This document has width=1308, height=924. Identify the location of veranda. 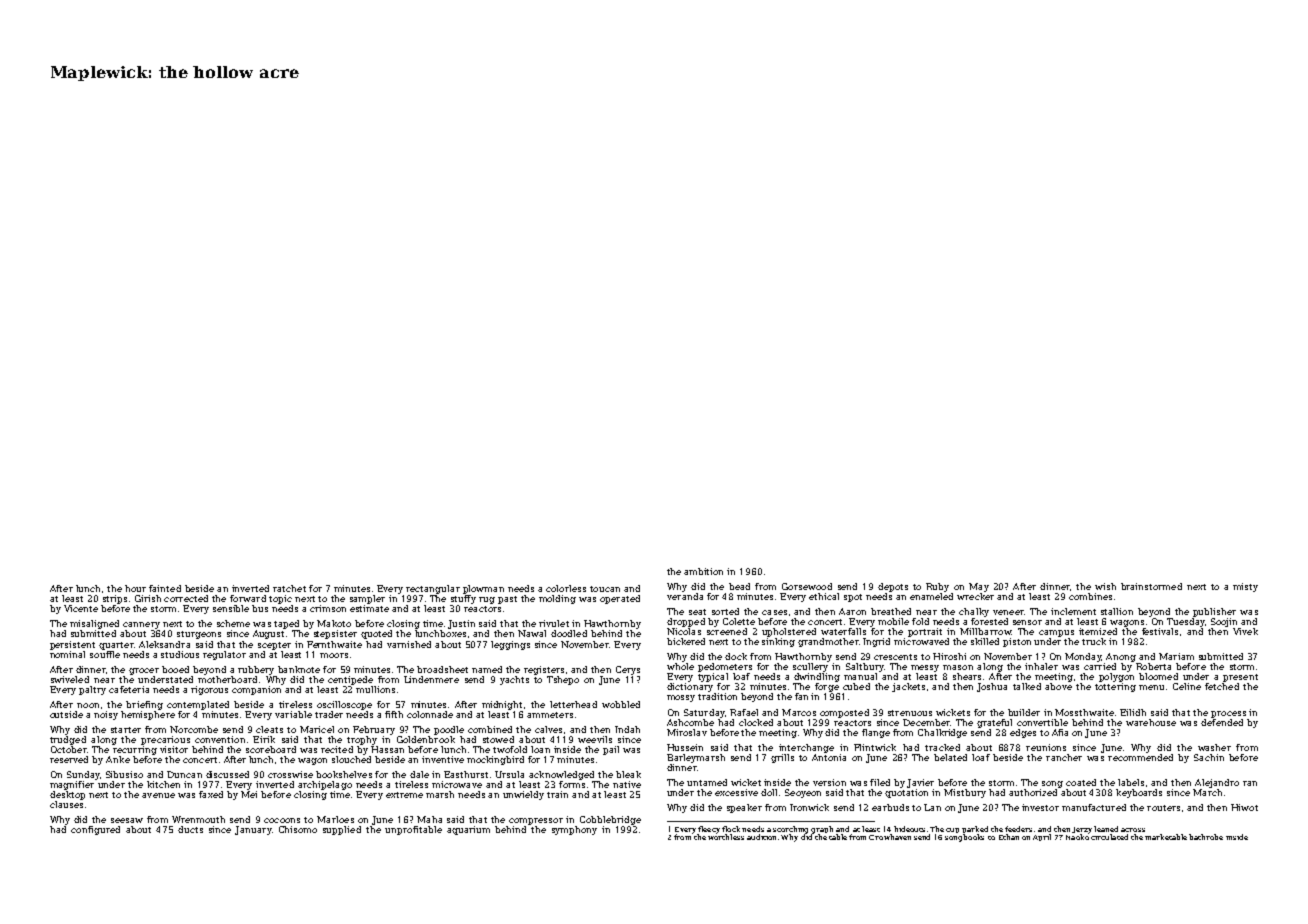
(685, 596).
